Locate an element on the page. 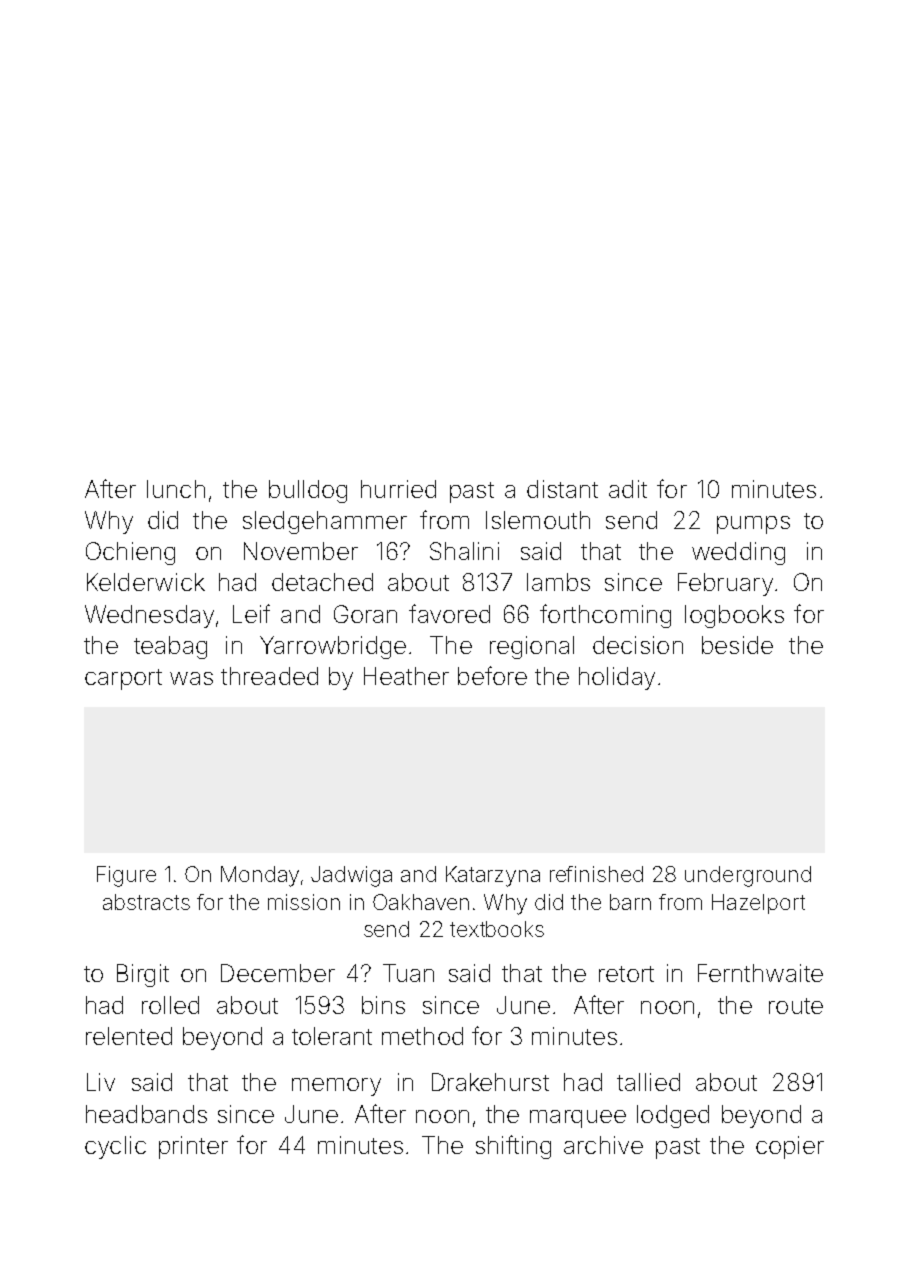 The image size is (908, 1288). Monday is located at coordinates (260, 876).
